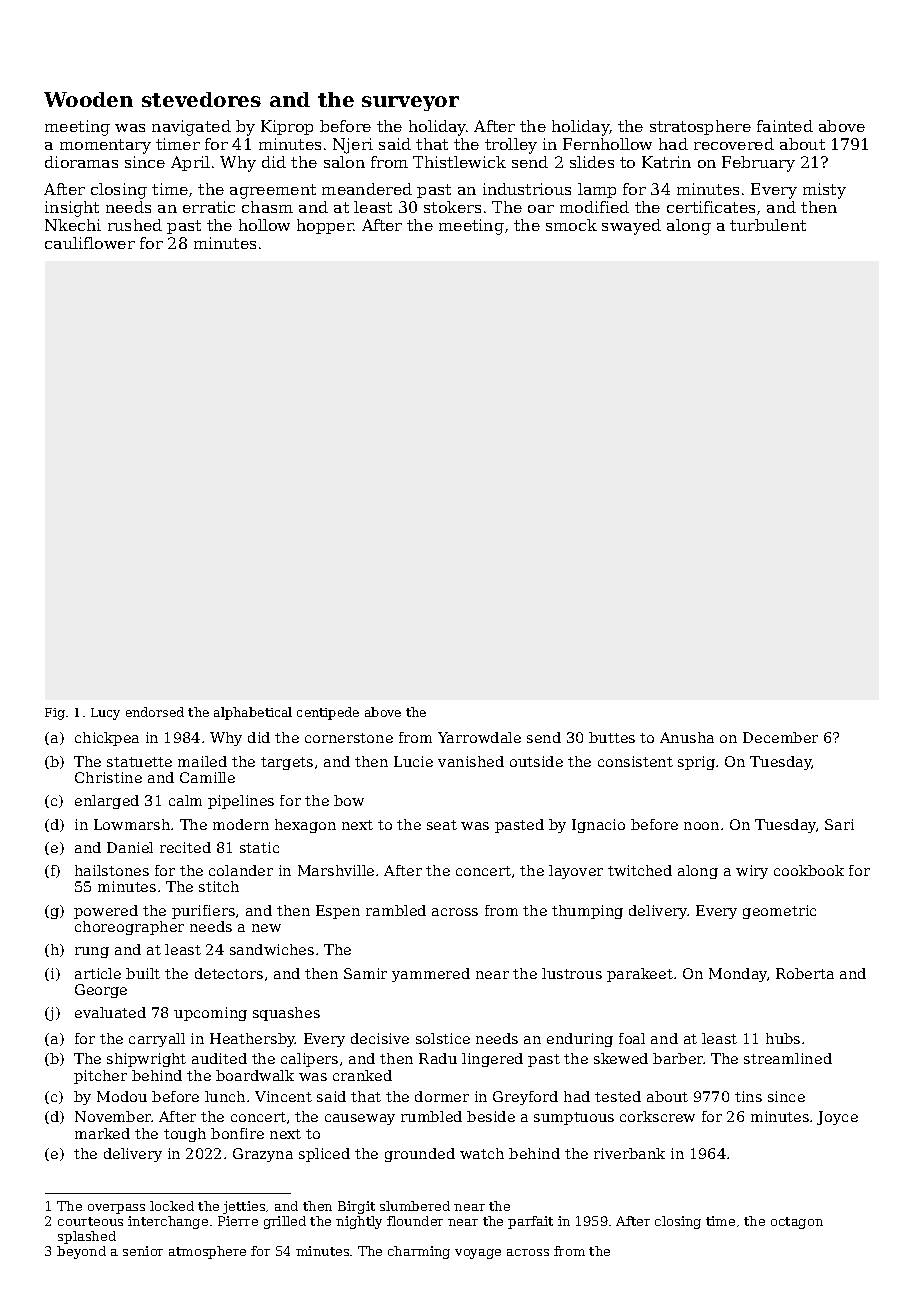  Describe the element at coordinates (241, 802) in the screenshot. I see `pipelines` at that location.
